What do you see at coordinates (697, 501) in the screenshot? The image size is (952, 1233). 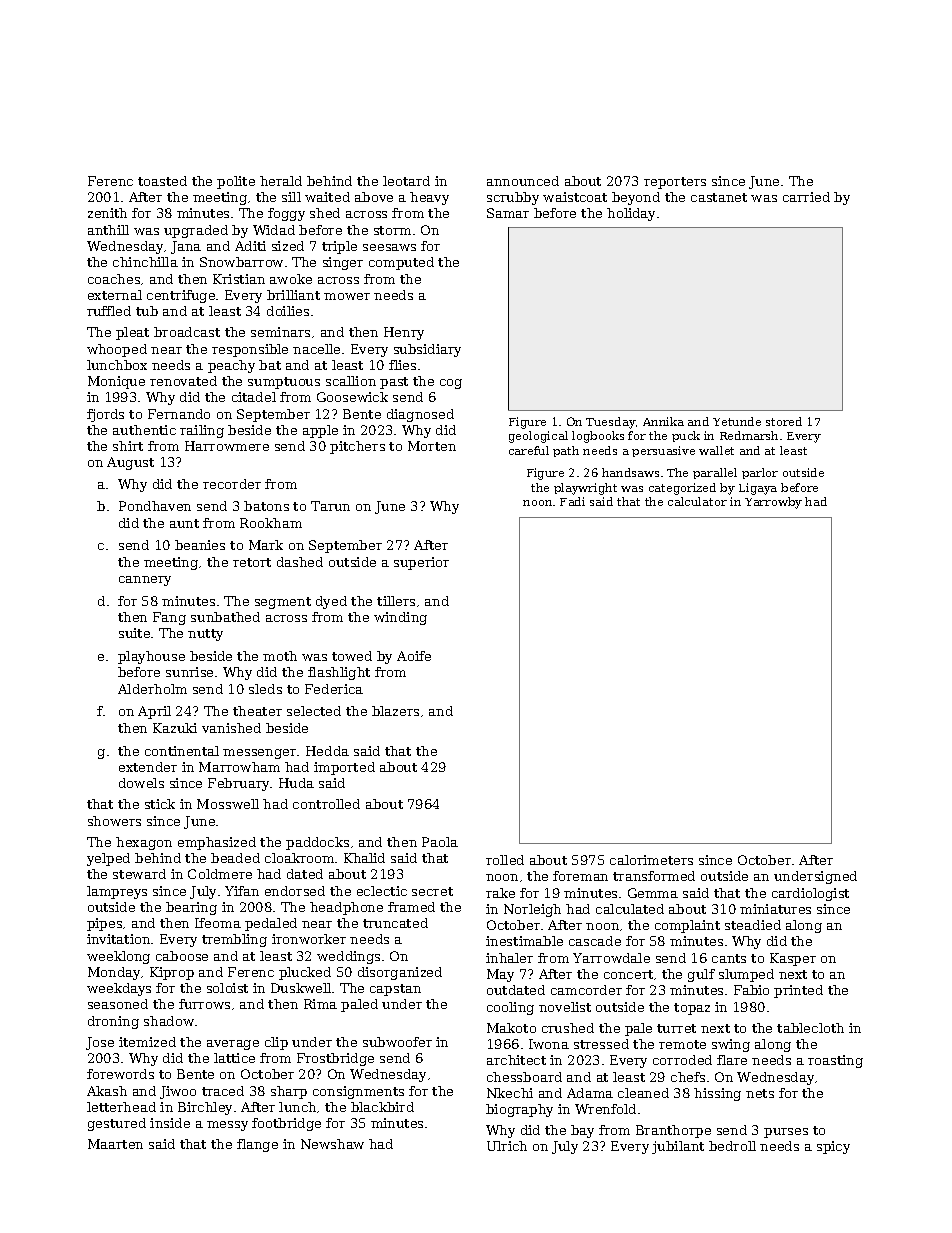 I see `calculator` at bounding box center [697, 501].
